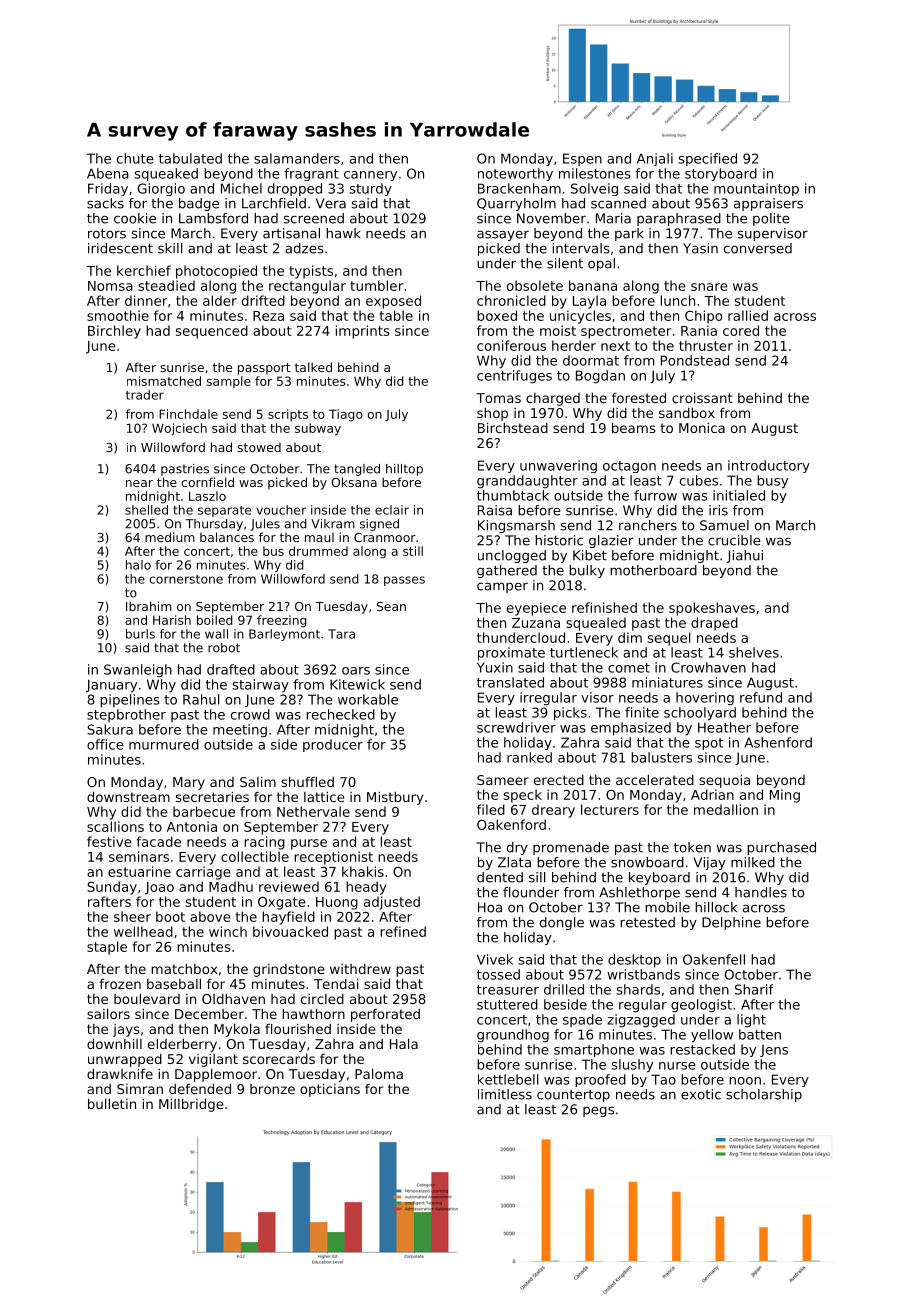 This screenshot has width=908, height=1316. What do you see at coordinates (395, 798) in the screenshot?
I see `Mistbury` at bounding box center [395, 798].
